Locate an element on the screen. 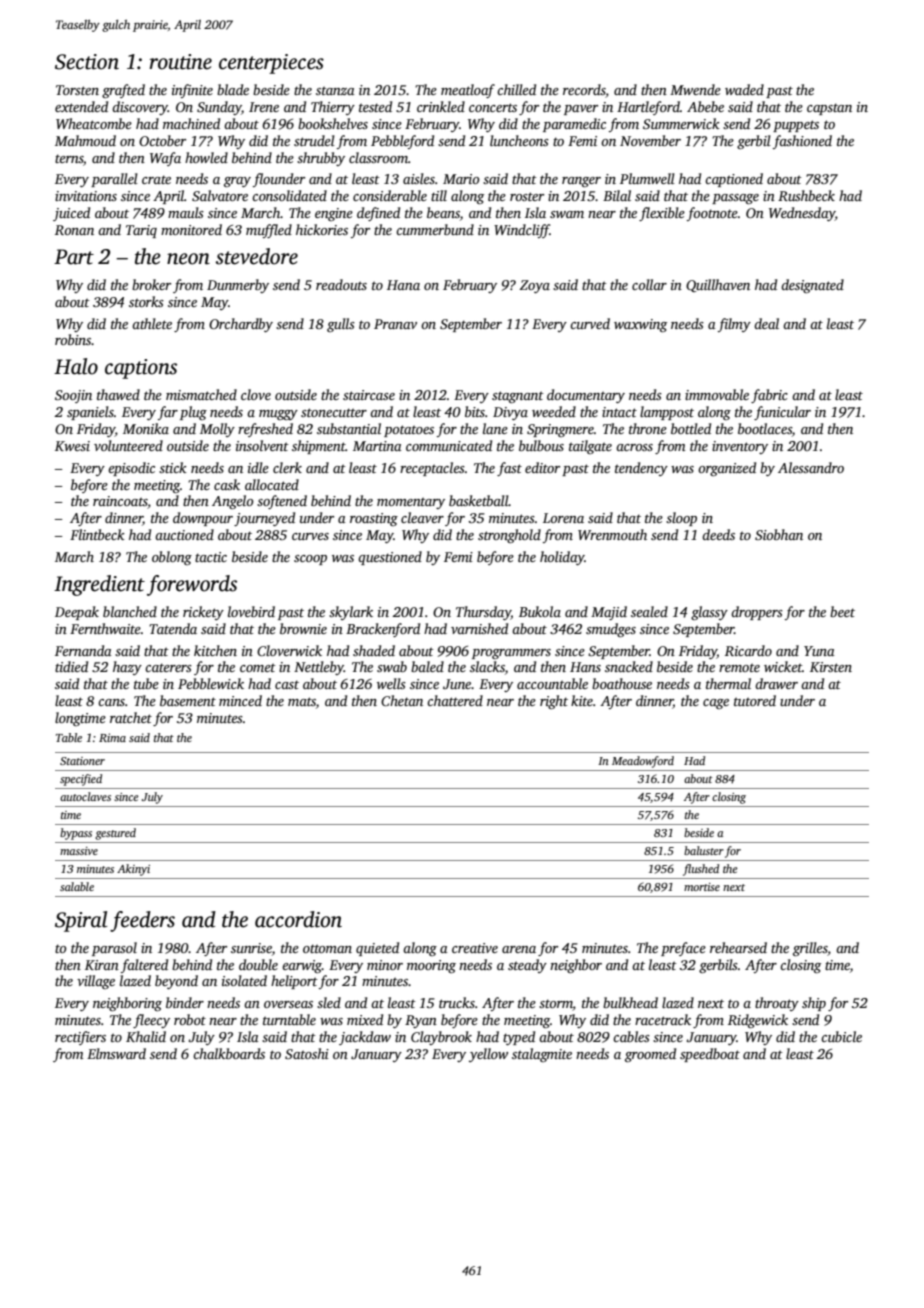  Alessandro is located at coordinates (811, 467).
